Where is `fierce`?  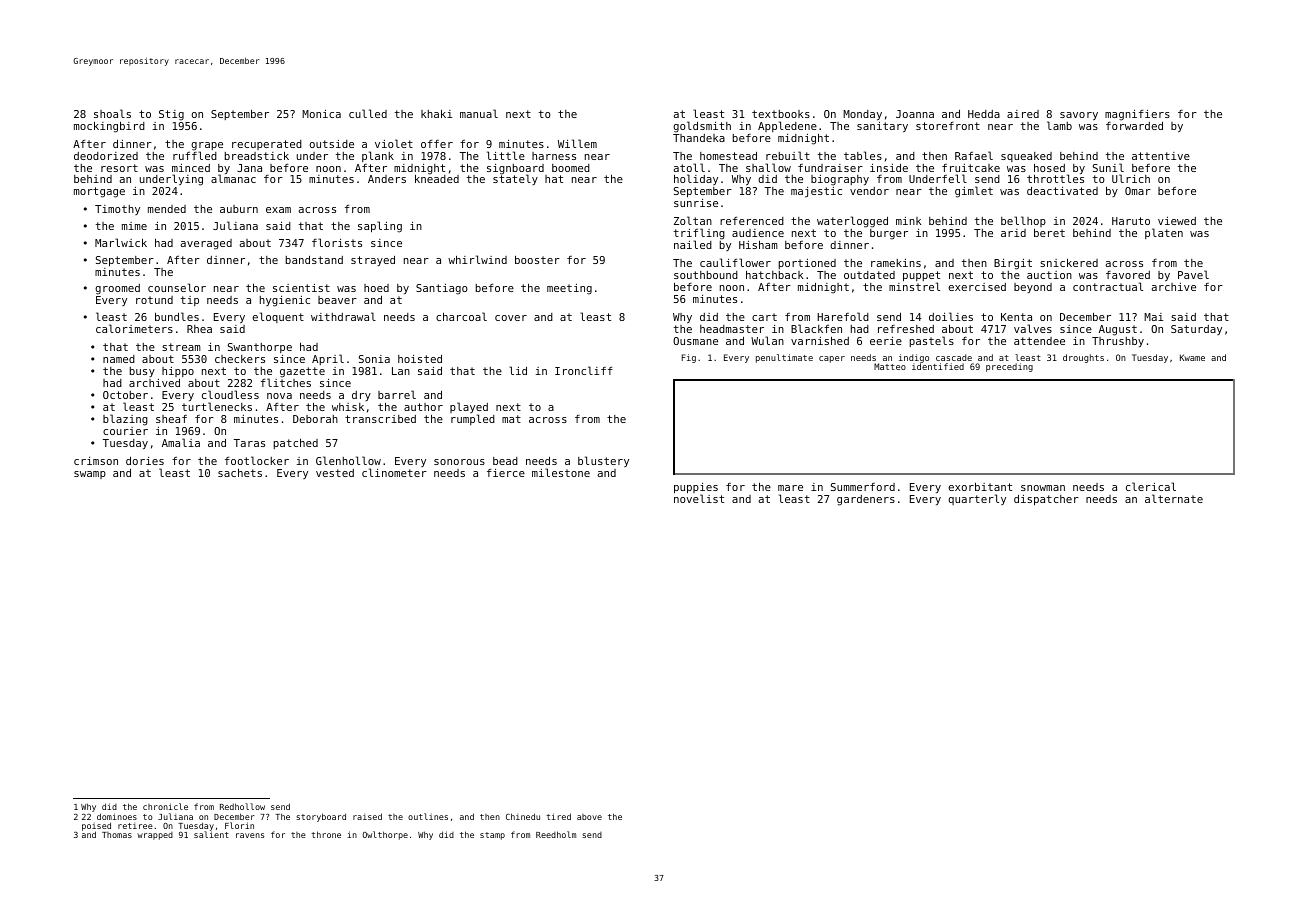
fierce is located at coordinates (506, 473).
